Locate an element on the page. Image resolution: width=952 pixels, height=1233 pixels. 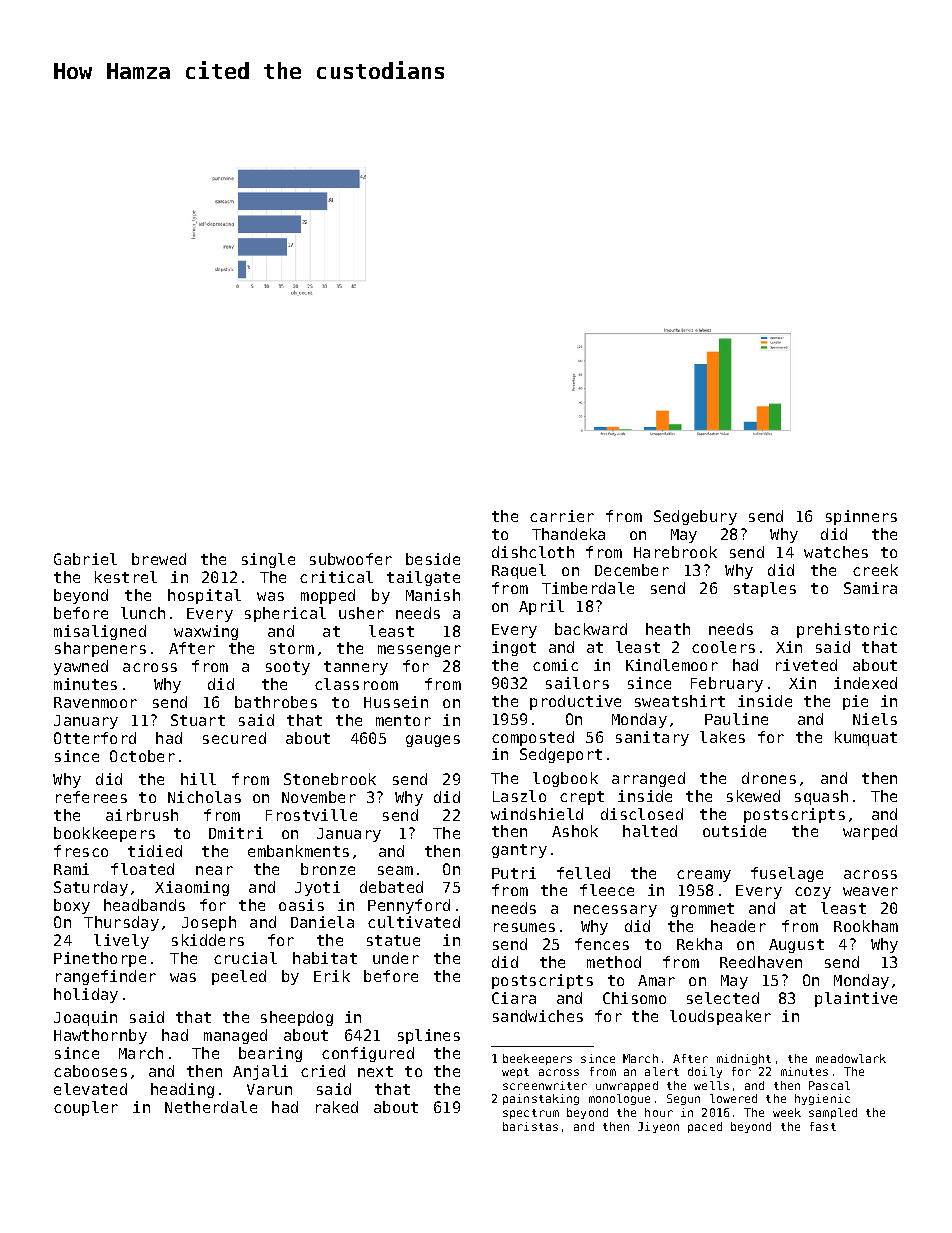
single is located at coordinates (268, 560).
